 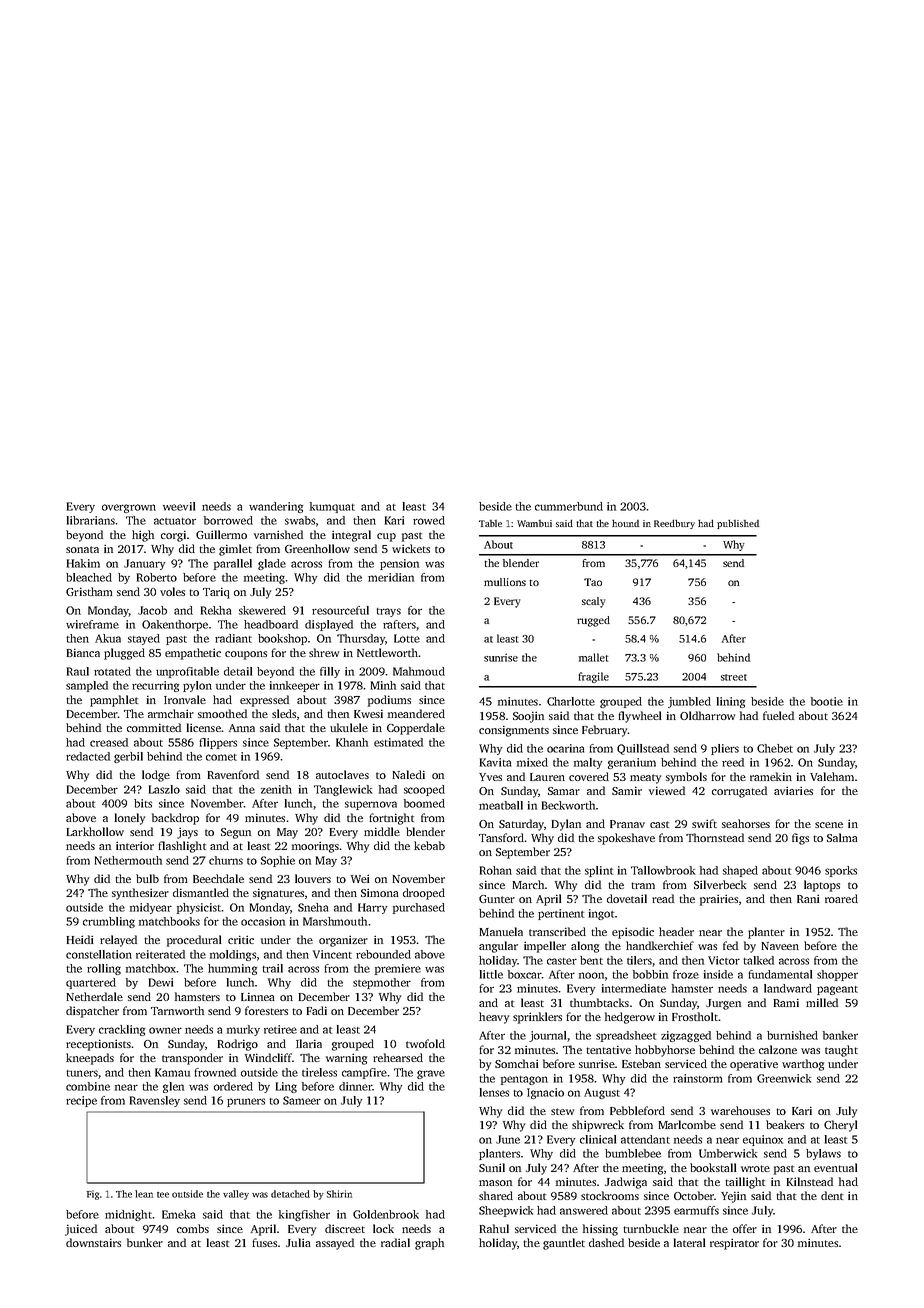 I want to click on headboard, so click(x=271, y=624).
